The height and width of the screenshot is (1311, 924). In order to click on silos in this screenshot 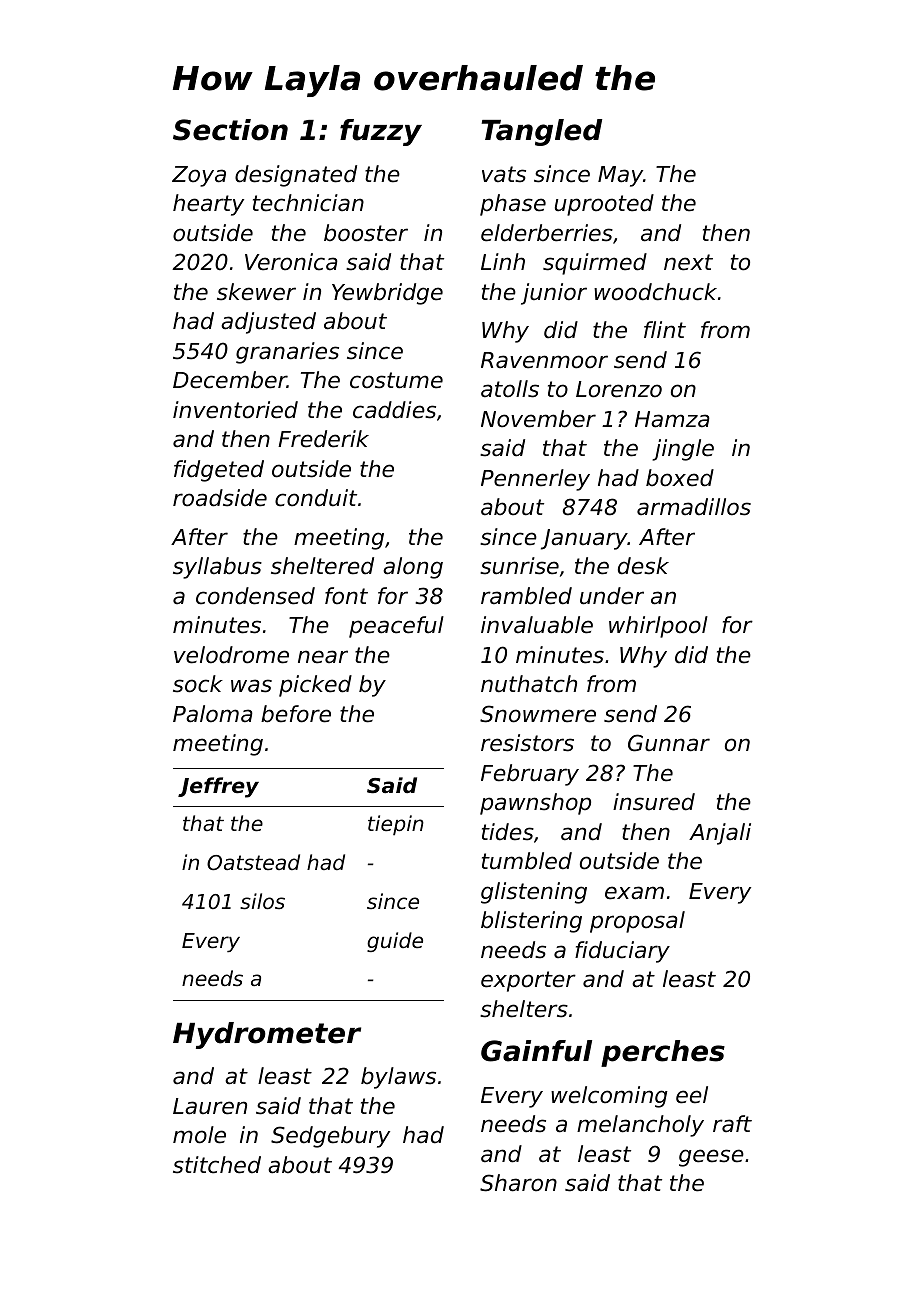, I will do `click(262, 901)`.
